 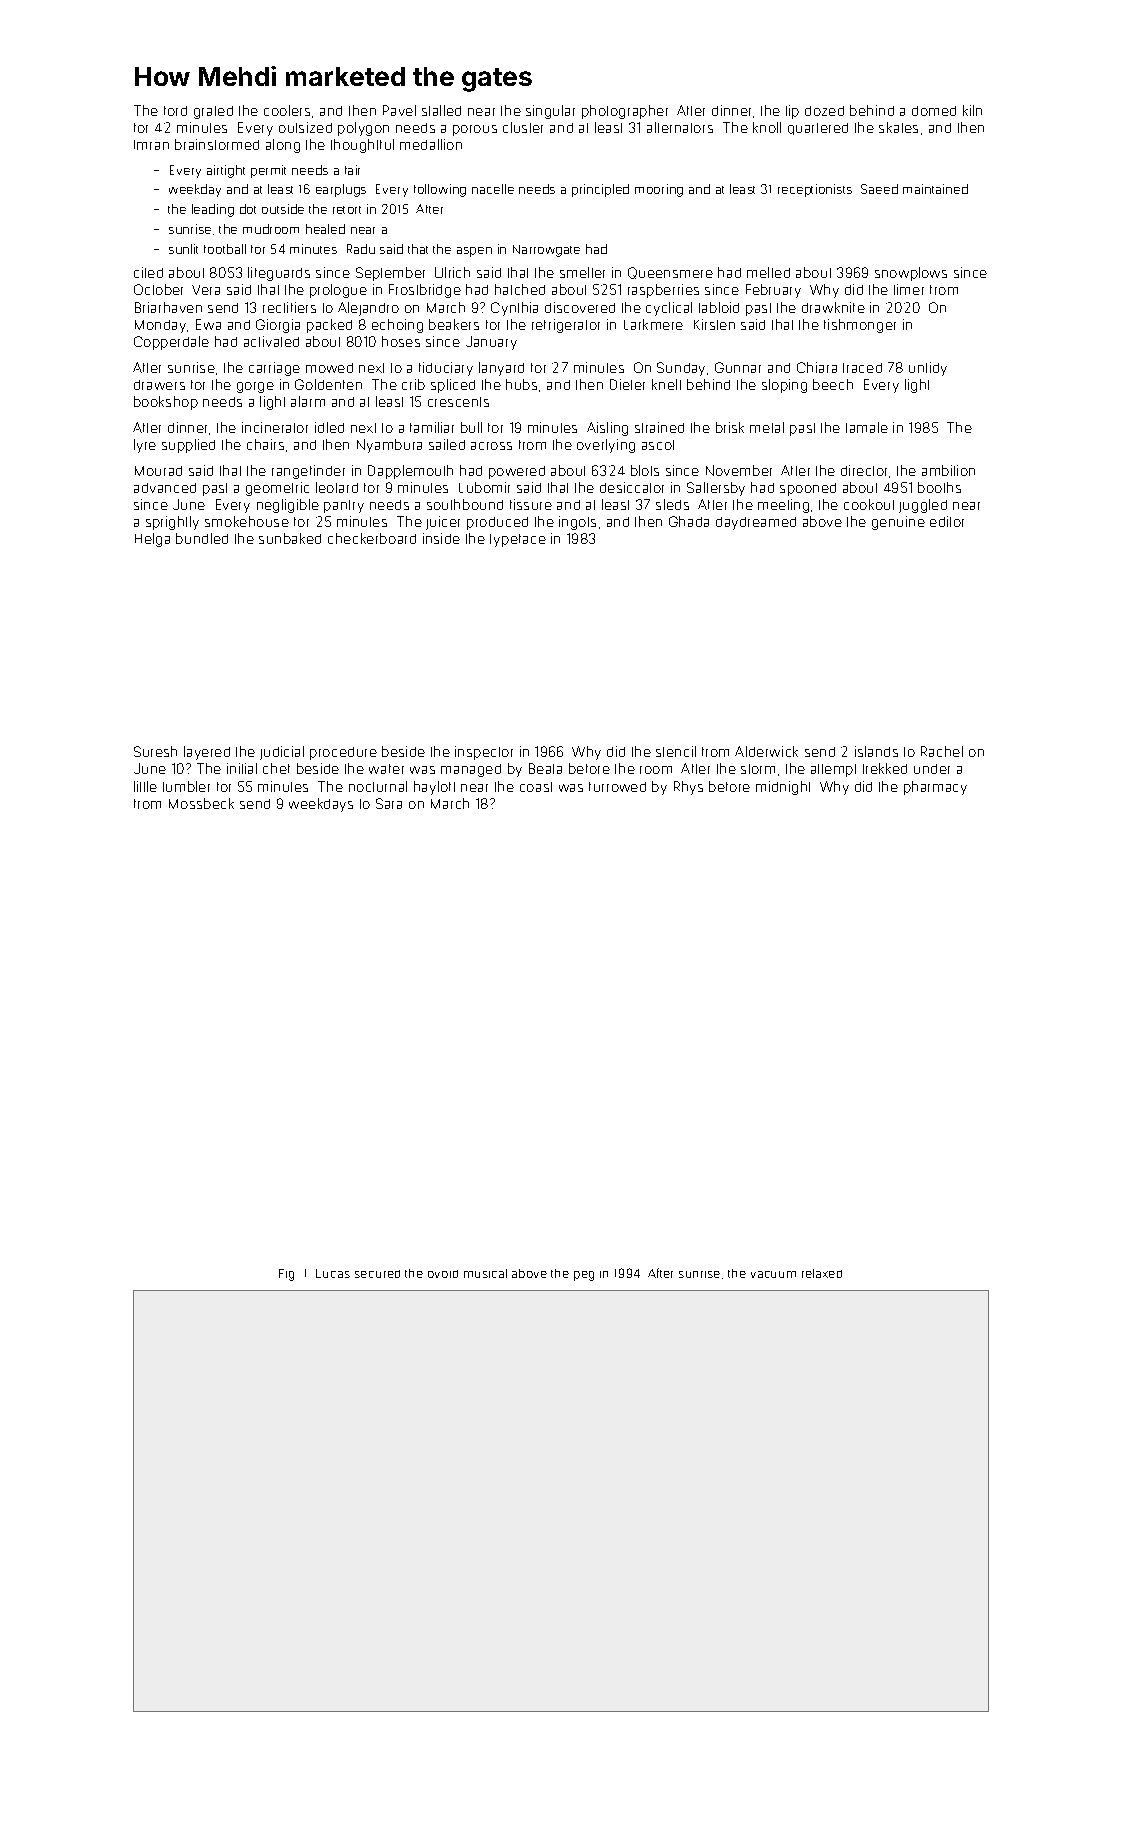 What do you see at coordinates (824, 111) in the page?
I see `dozed` at bounding box center [824, 111].
